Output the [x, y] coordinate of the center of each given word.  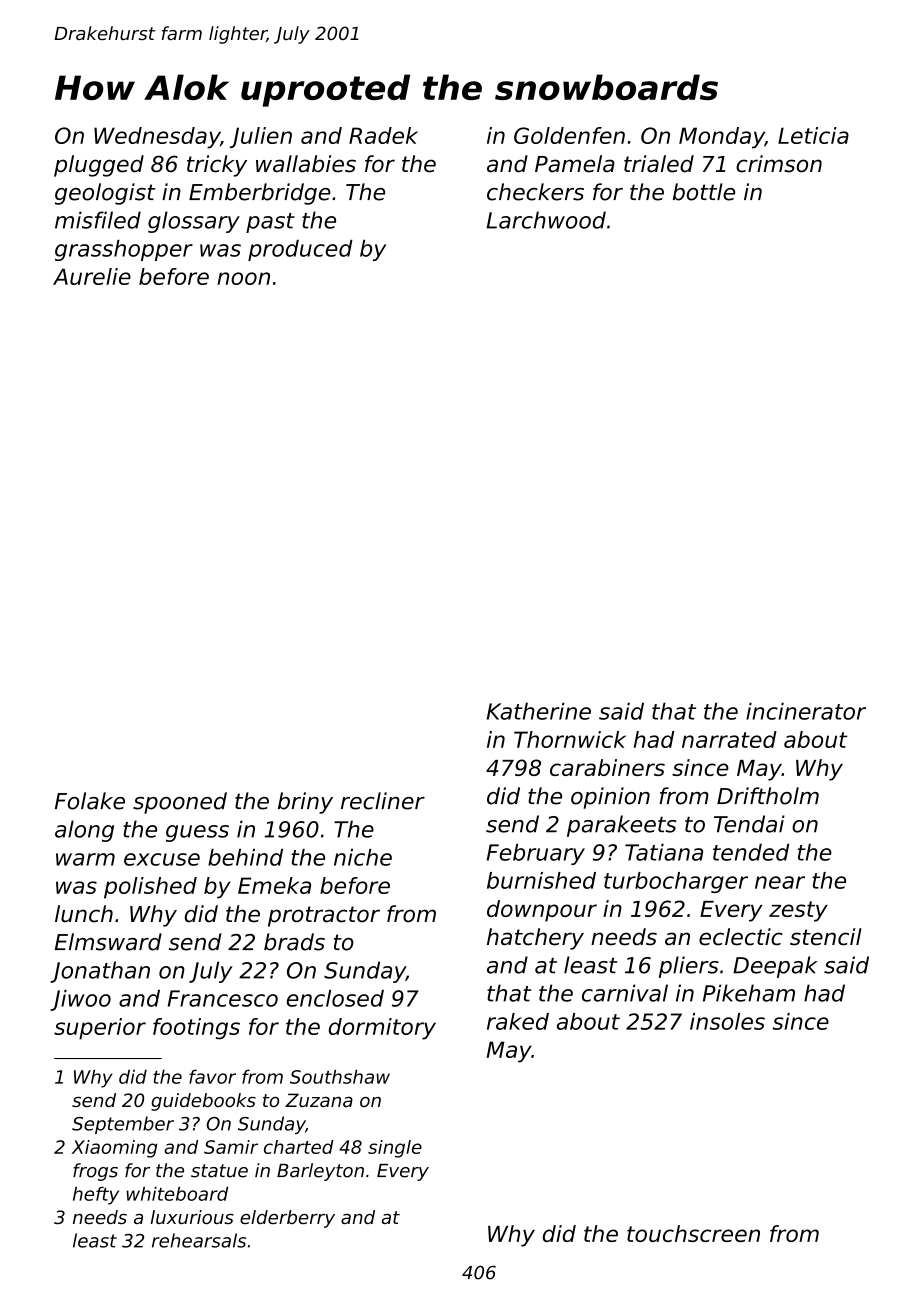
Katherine [539, 711]
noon [243, 278]
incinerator [806, 711]
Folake [90, 801]
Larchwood [546, 220]
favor [212, 1076]
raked [518, 1021]
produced [300, 250]
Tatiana [664, 852]
